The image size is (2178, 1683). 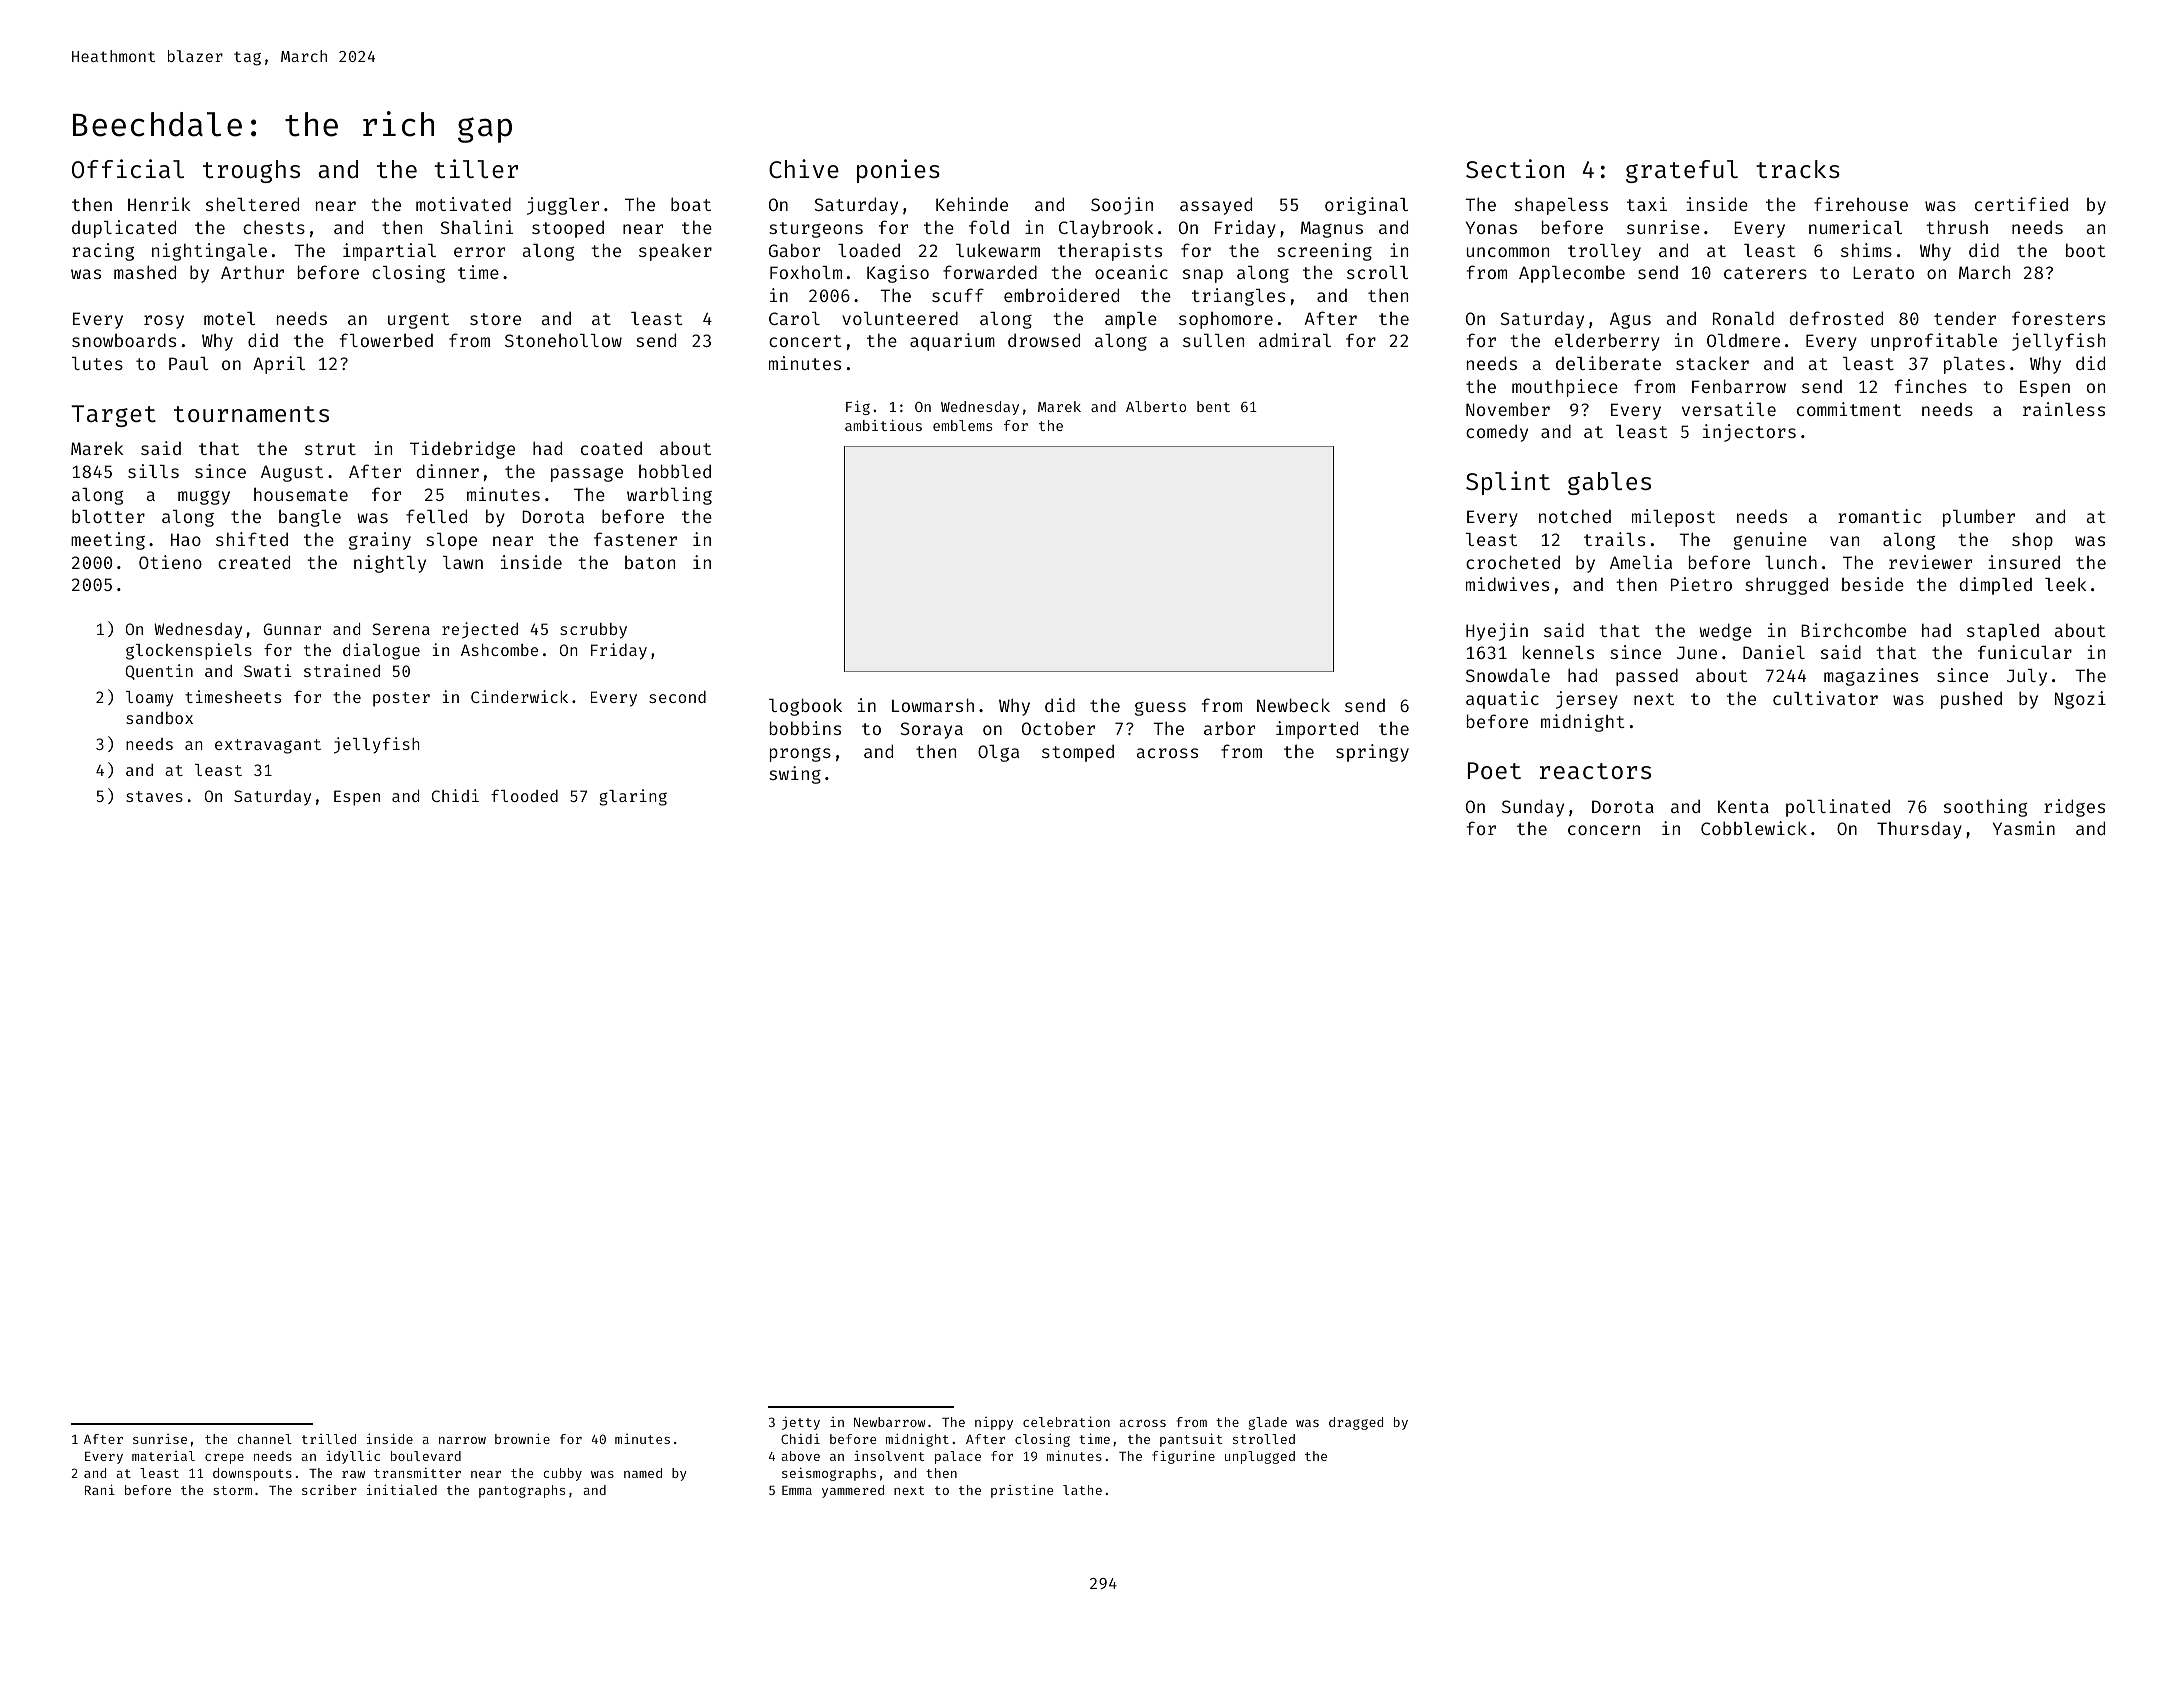 I want to click on celebration, so click(x=1066, y=1421).
